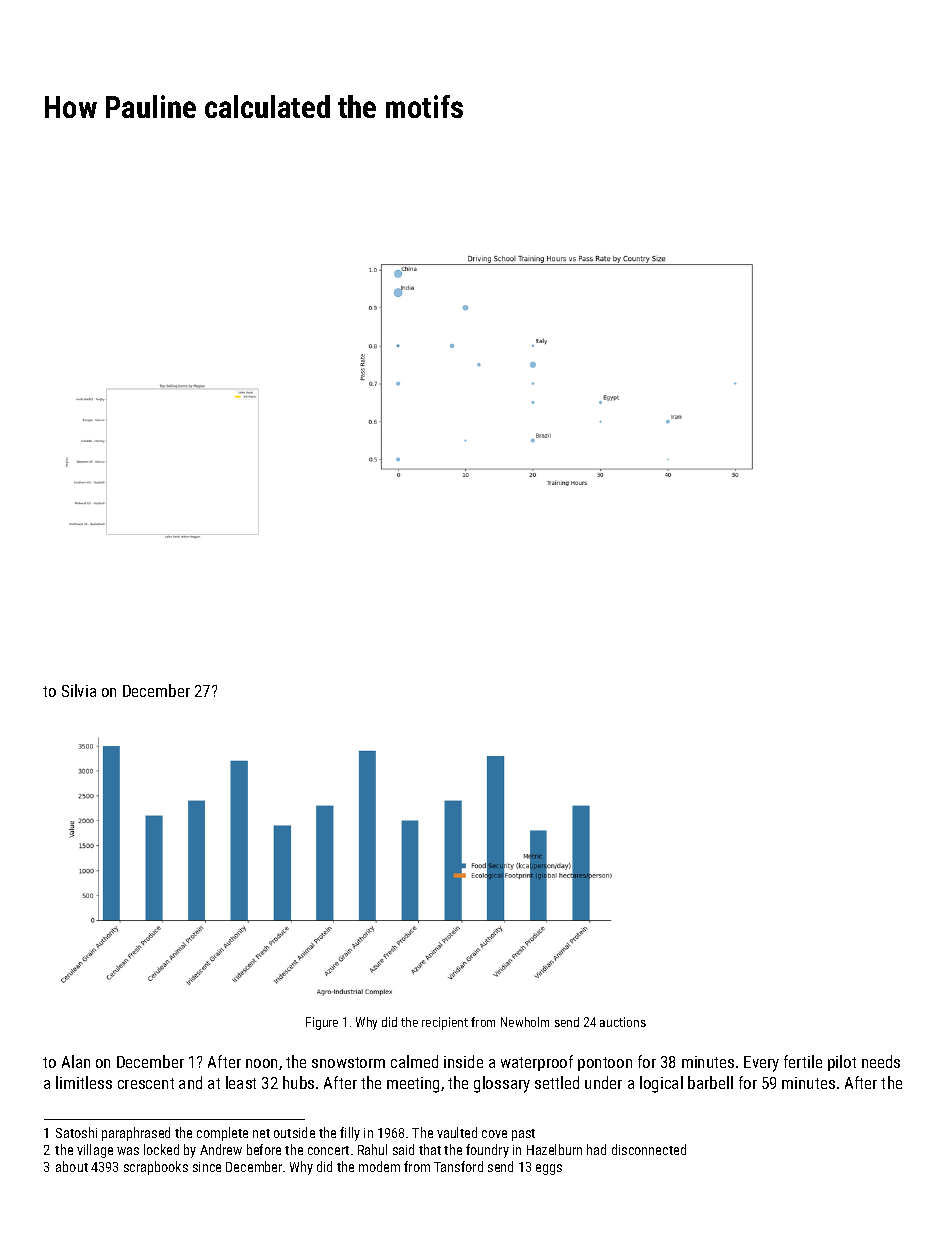  What do you see at coordinates (128, 1151) in the page?
I see `was` at bounding box center [128, 1151].
